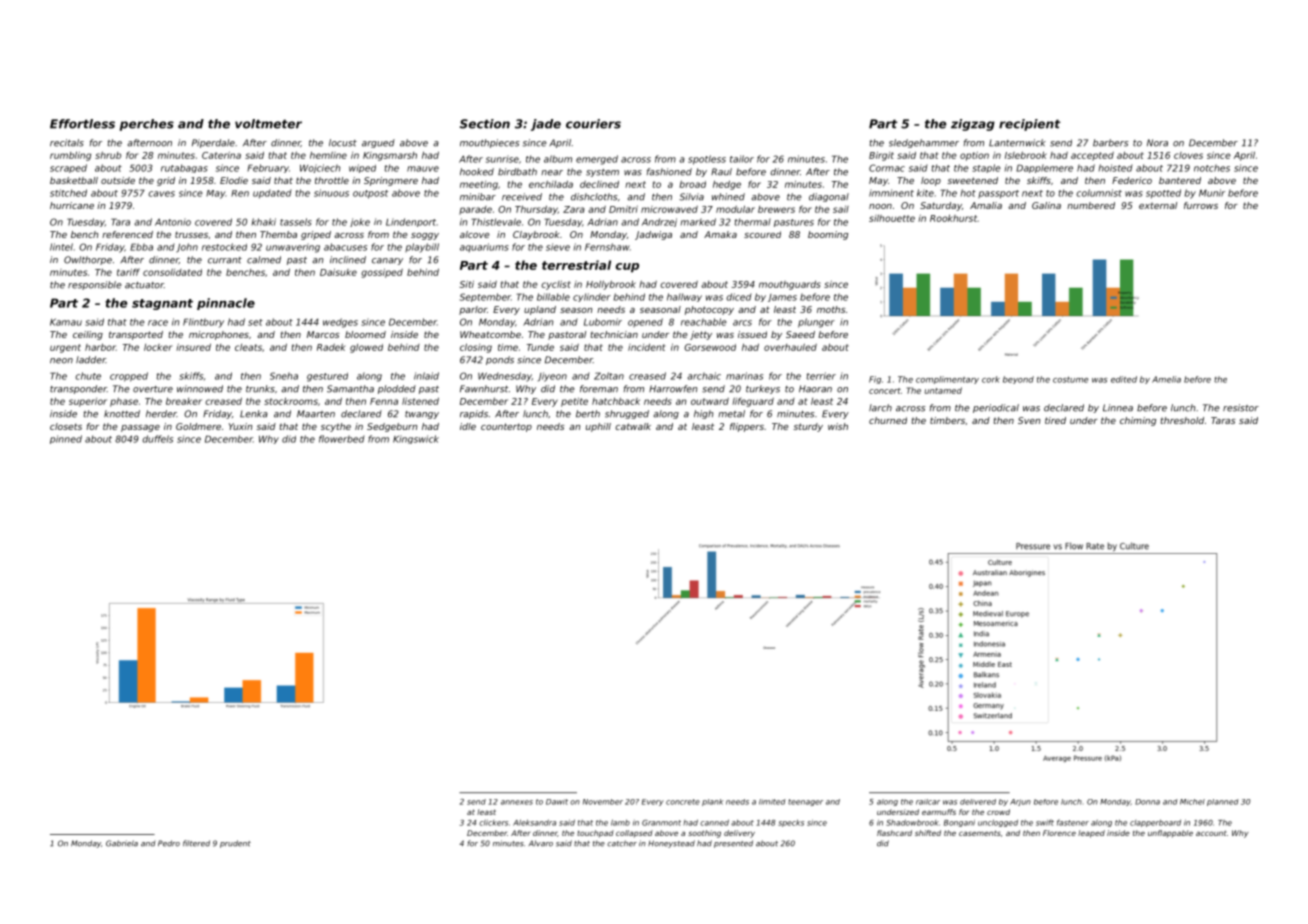 This screenshot has height=924, width=1308. What do you see at coordinates (947, 420) in the screenshot?
I see `timbers` at bounding box center [947, 420].
